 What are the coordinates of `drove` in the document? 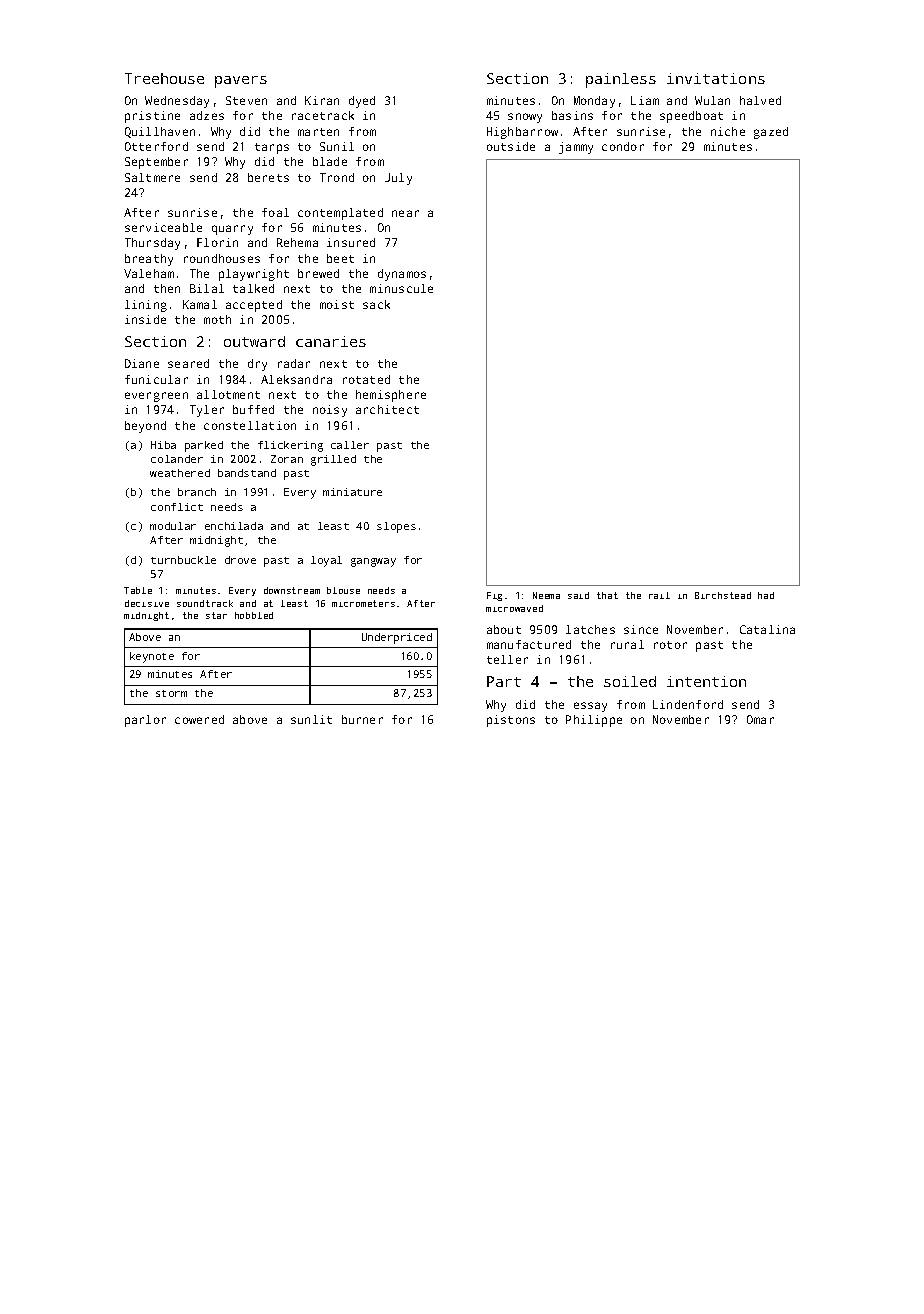 It's located at (240, 560).
